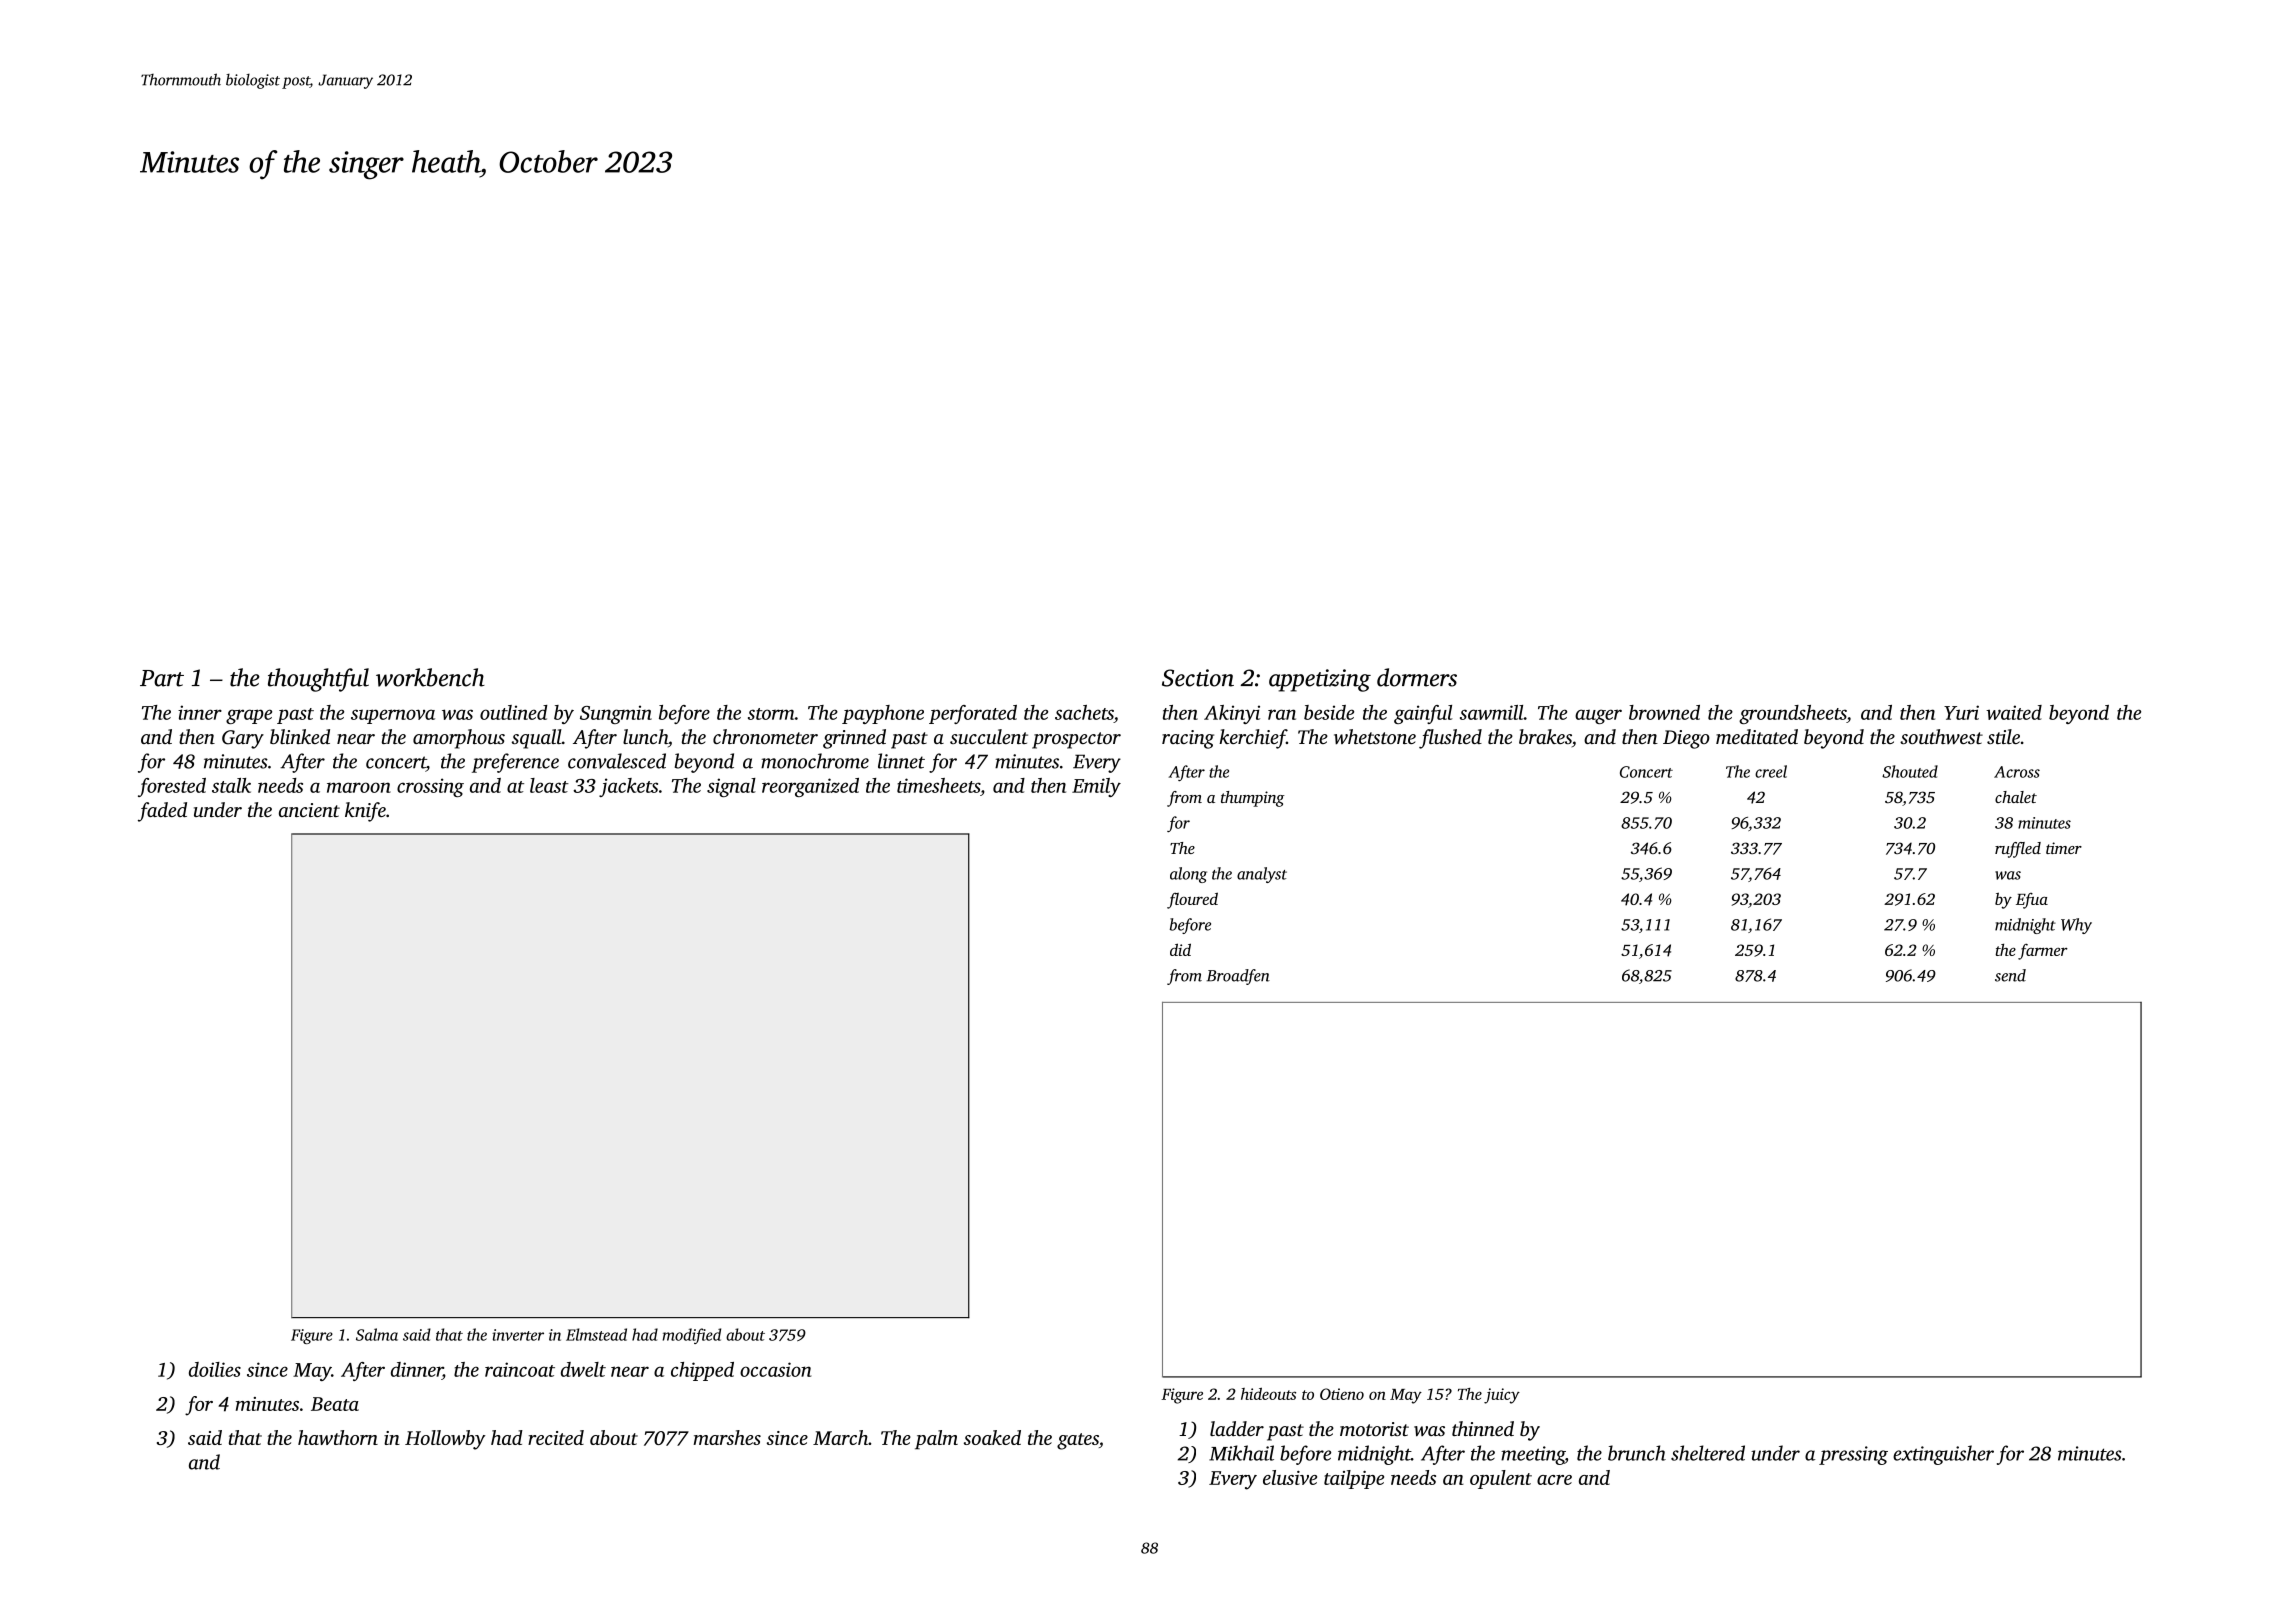 The width and height of the image is (2282, 1614). What do you see at coordinates (1502, 1396) in the image?
I see `juicy` at bounding box center [1502, 1396].
